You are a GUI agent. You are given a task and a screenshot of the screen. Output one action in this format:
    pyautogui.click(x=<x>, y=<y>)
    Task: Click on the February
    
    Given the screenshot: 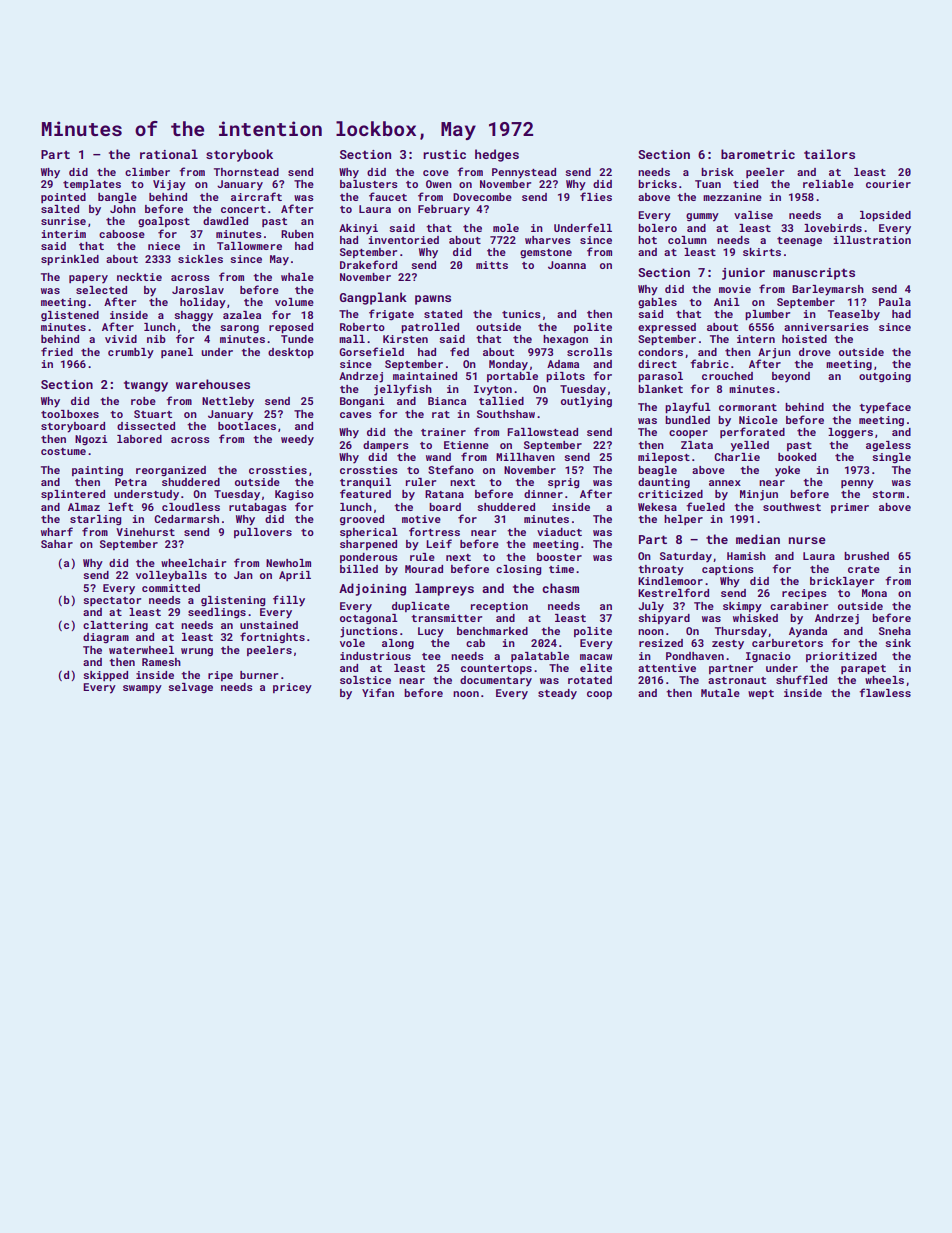 What is the action you would take?
    pyautogui.click(x=444, y=210)
